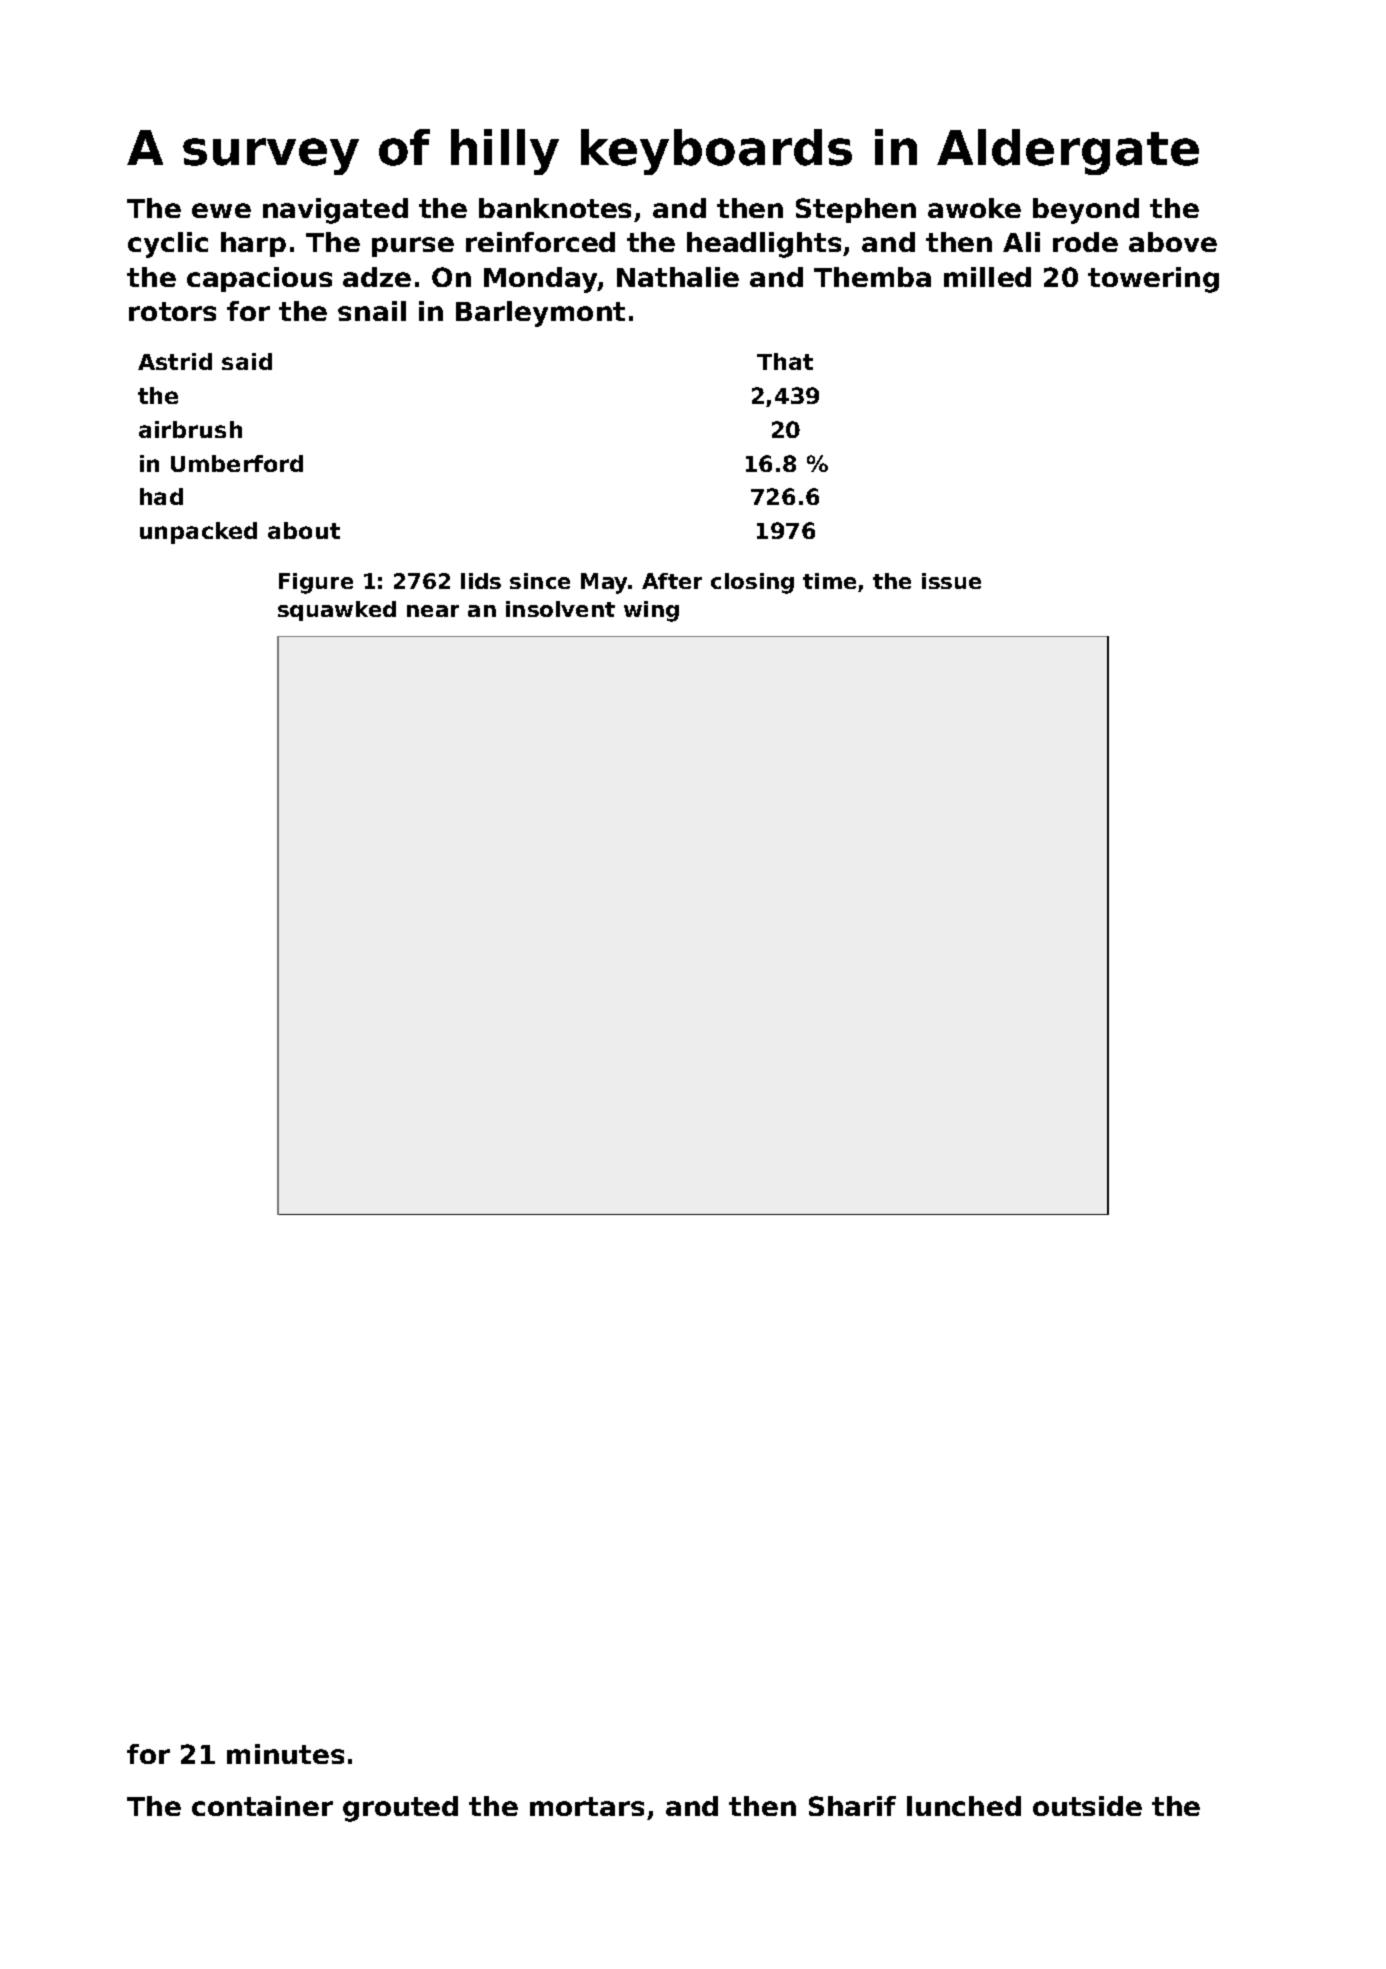 The width and height of the screenshot is (1386, 1969). Describe the element at coordinates (1087, 1806) in the screenshot. I see `outside` at that location.
